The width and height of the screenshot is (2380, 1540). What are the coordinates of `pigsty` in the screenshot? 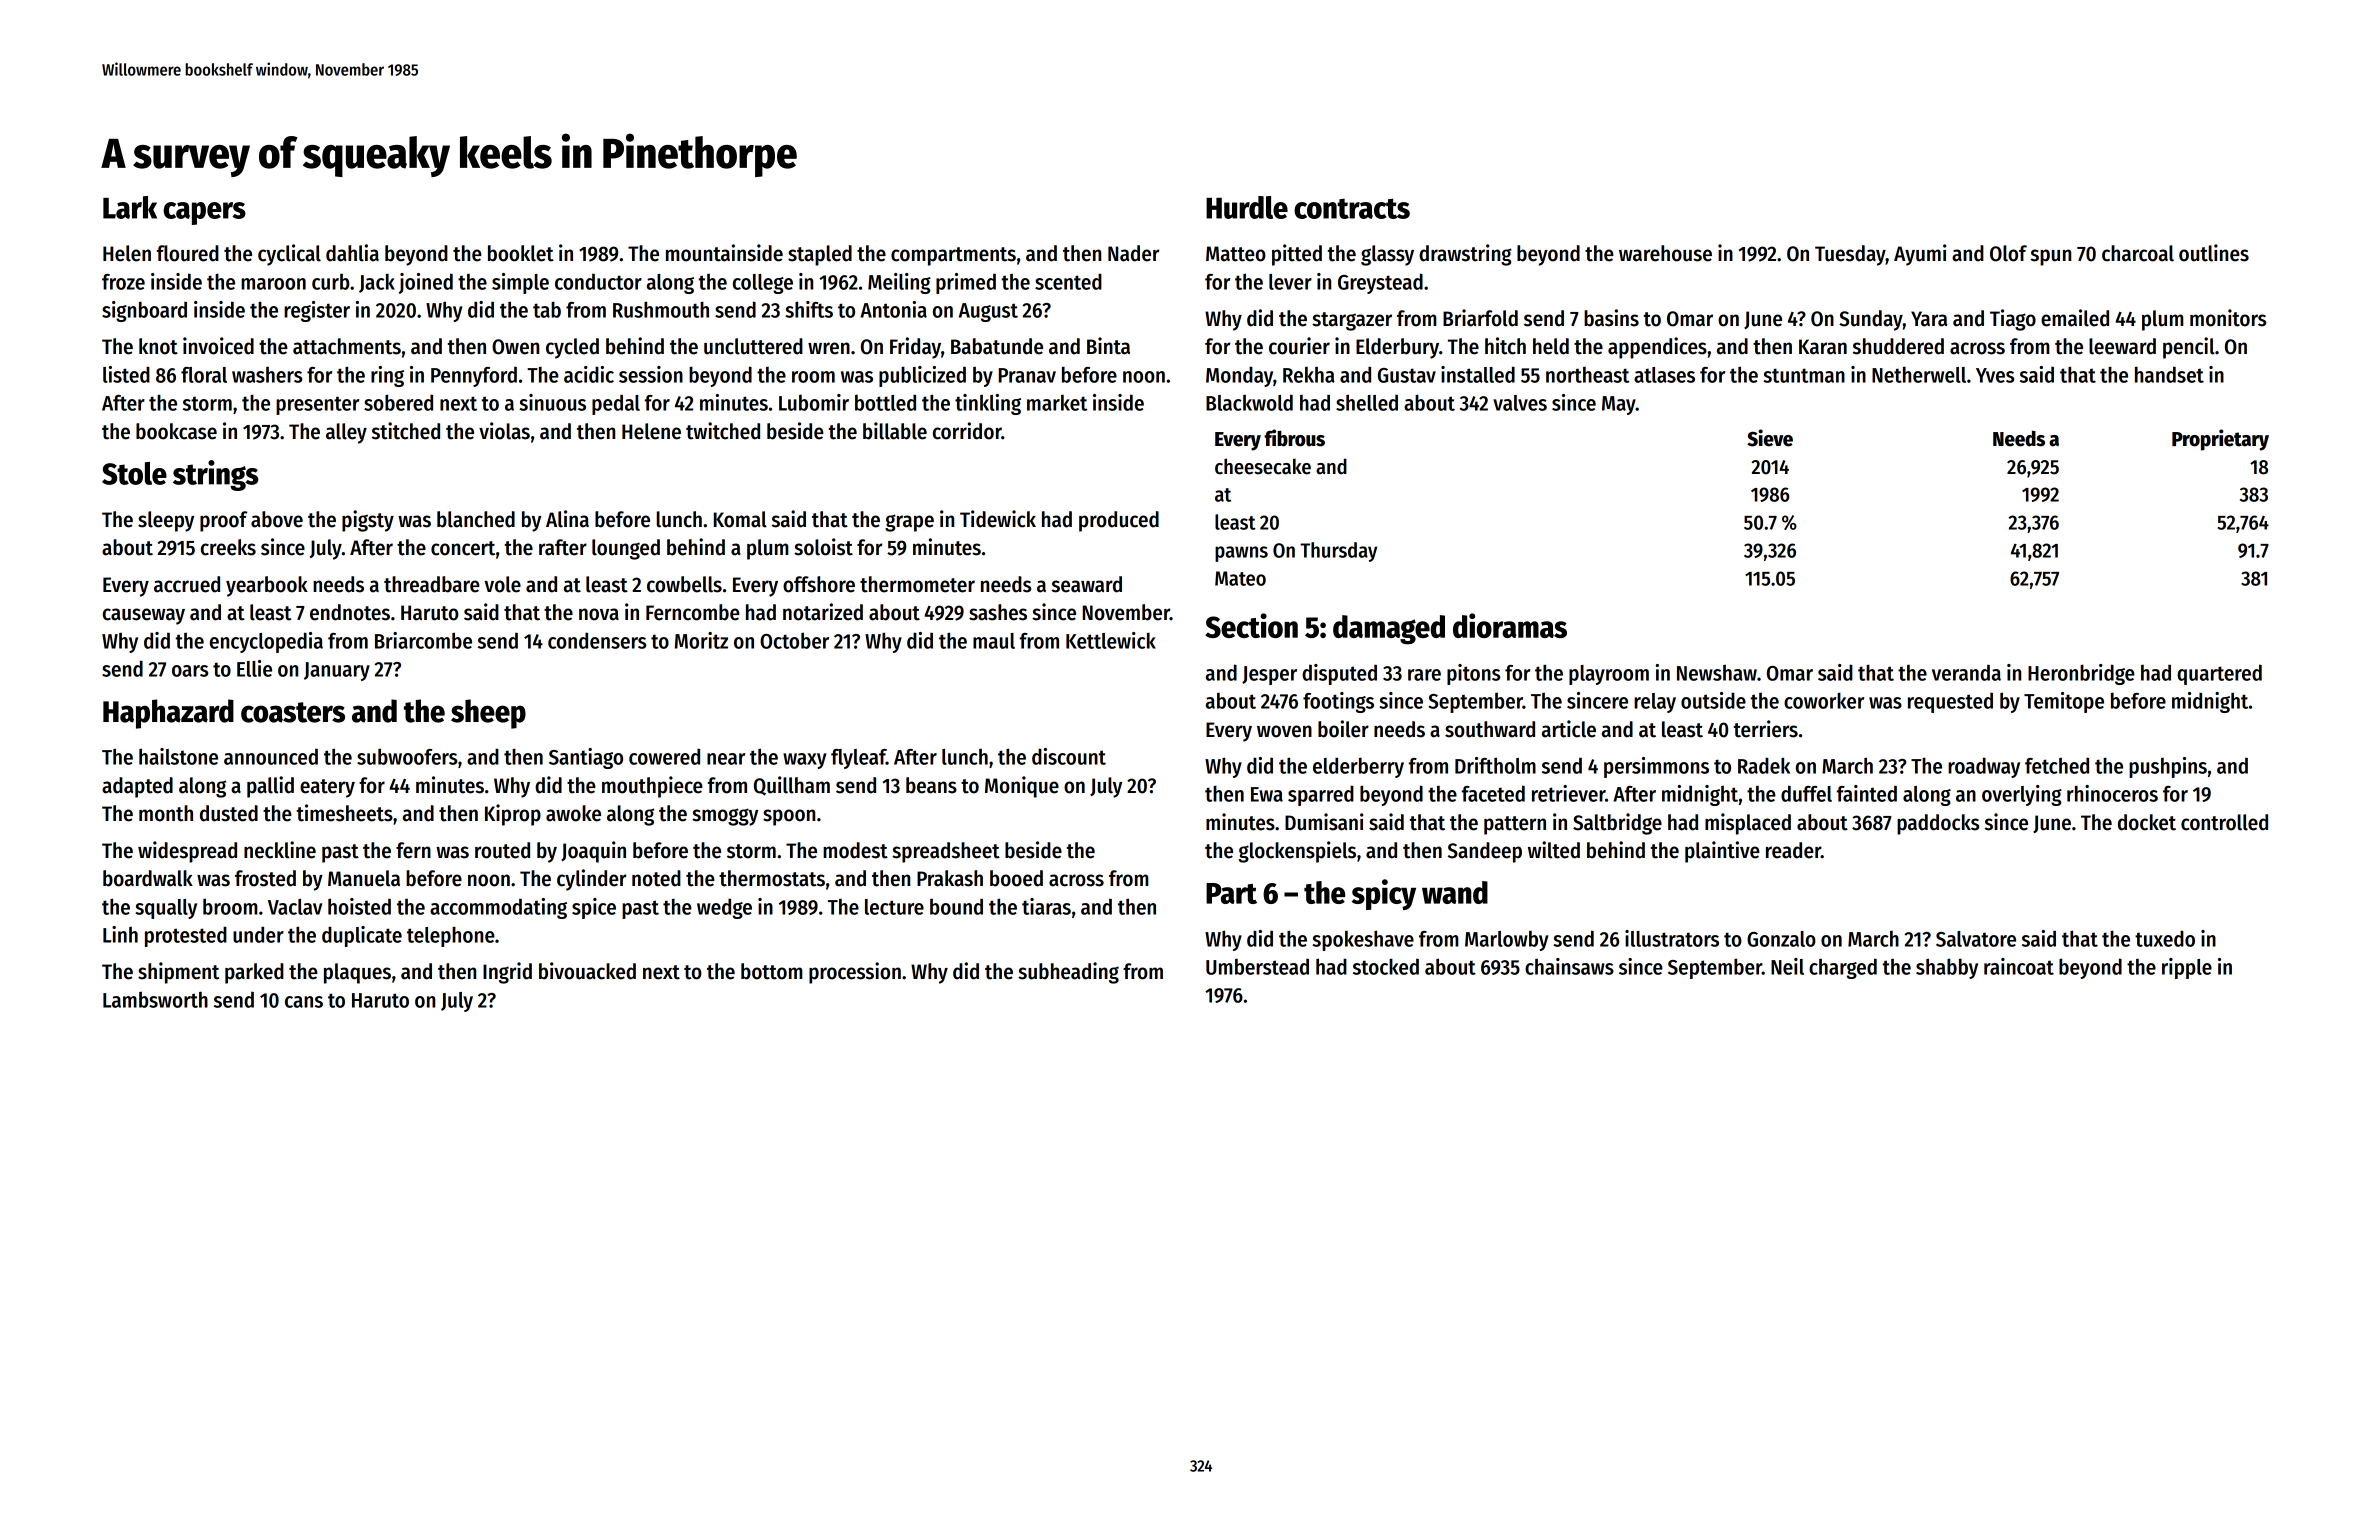 It's located at (368, 521).
